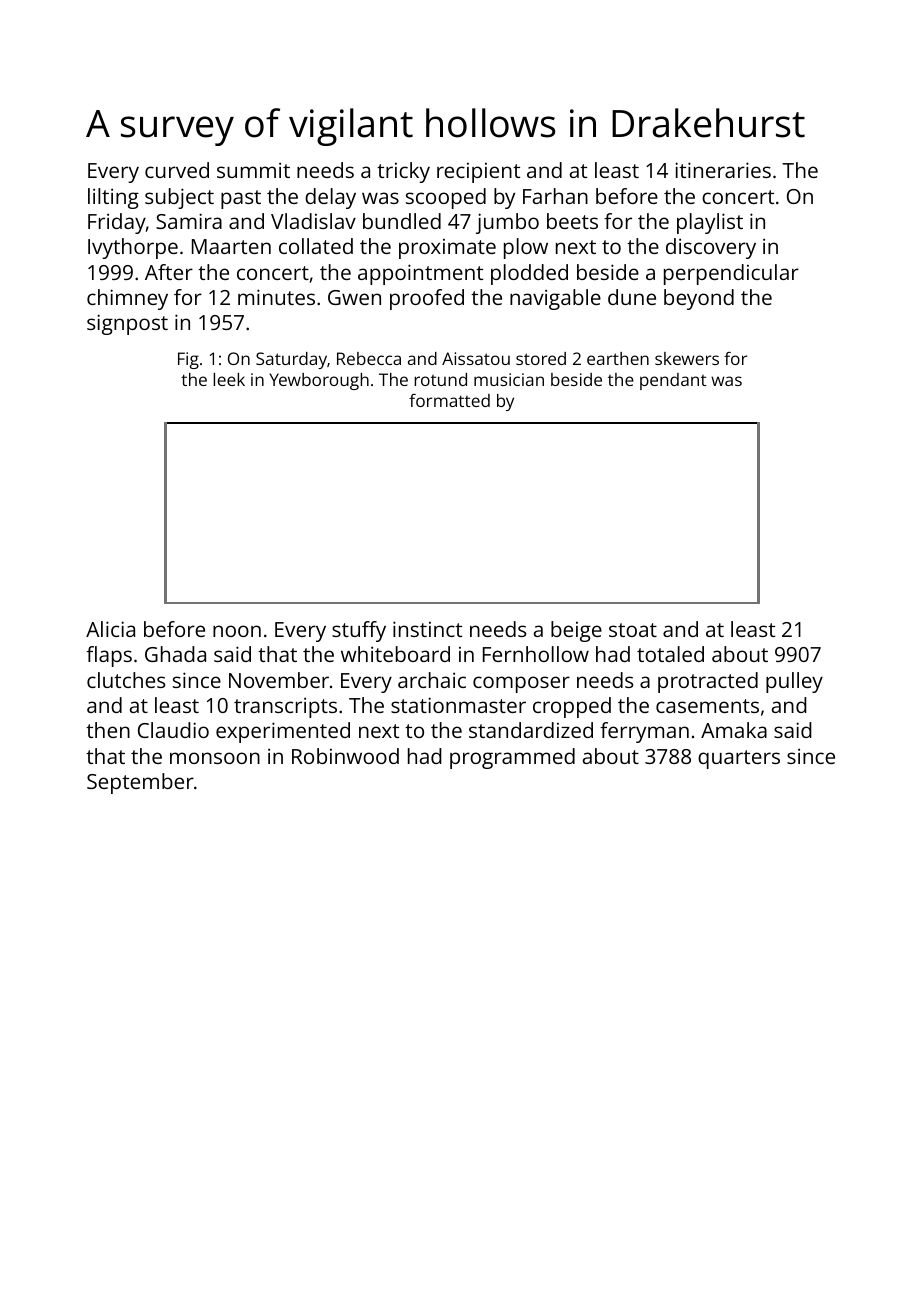  I want to click on Ivythorpe, so click(133, 248).
